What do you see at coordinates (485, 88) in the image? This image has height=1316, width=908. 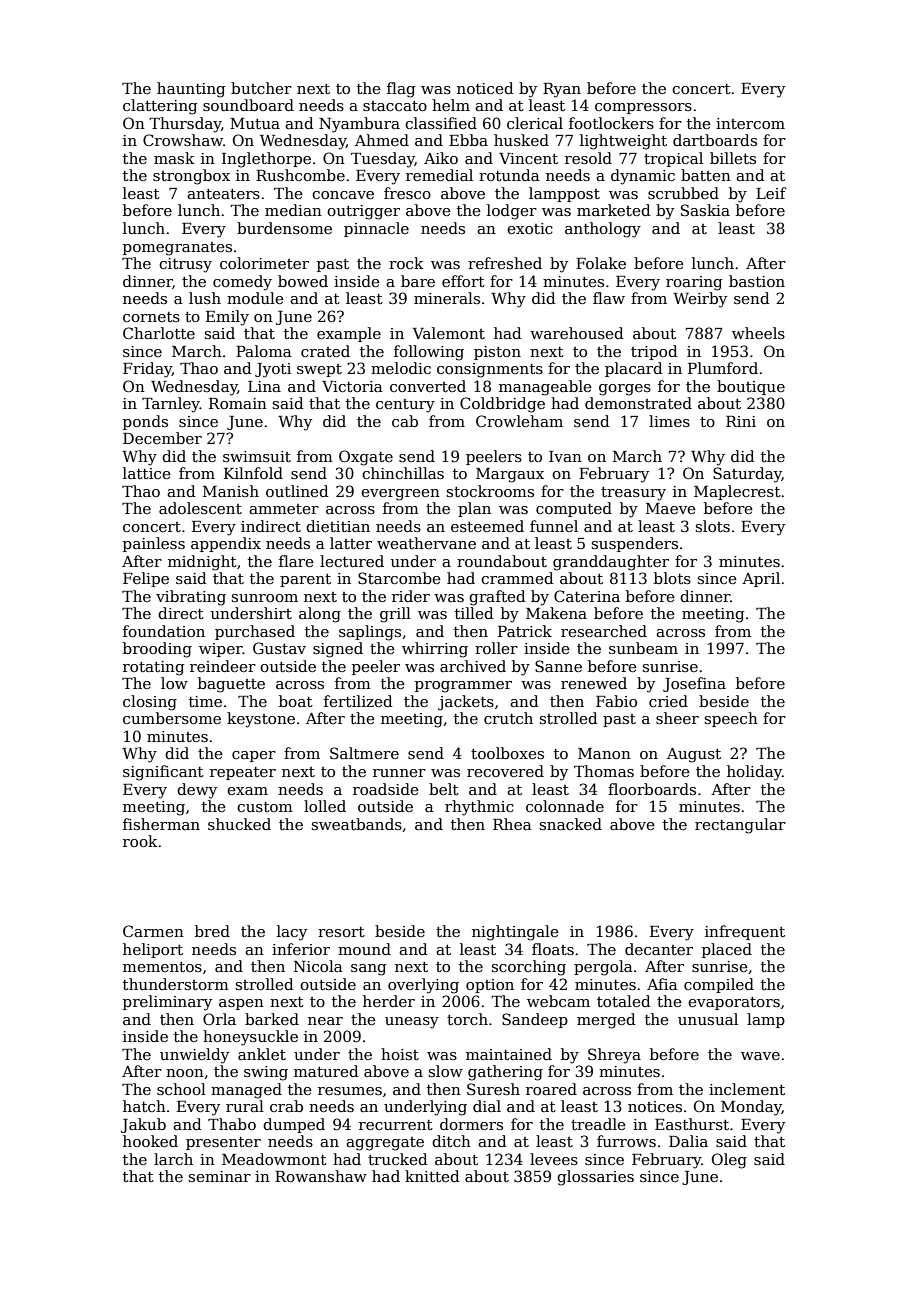 I see `noticed` at bounding box center [485, 88].
